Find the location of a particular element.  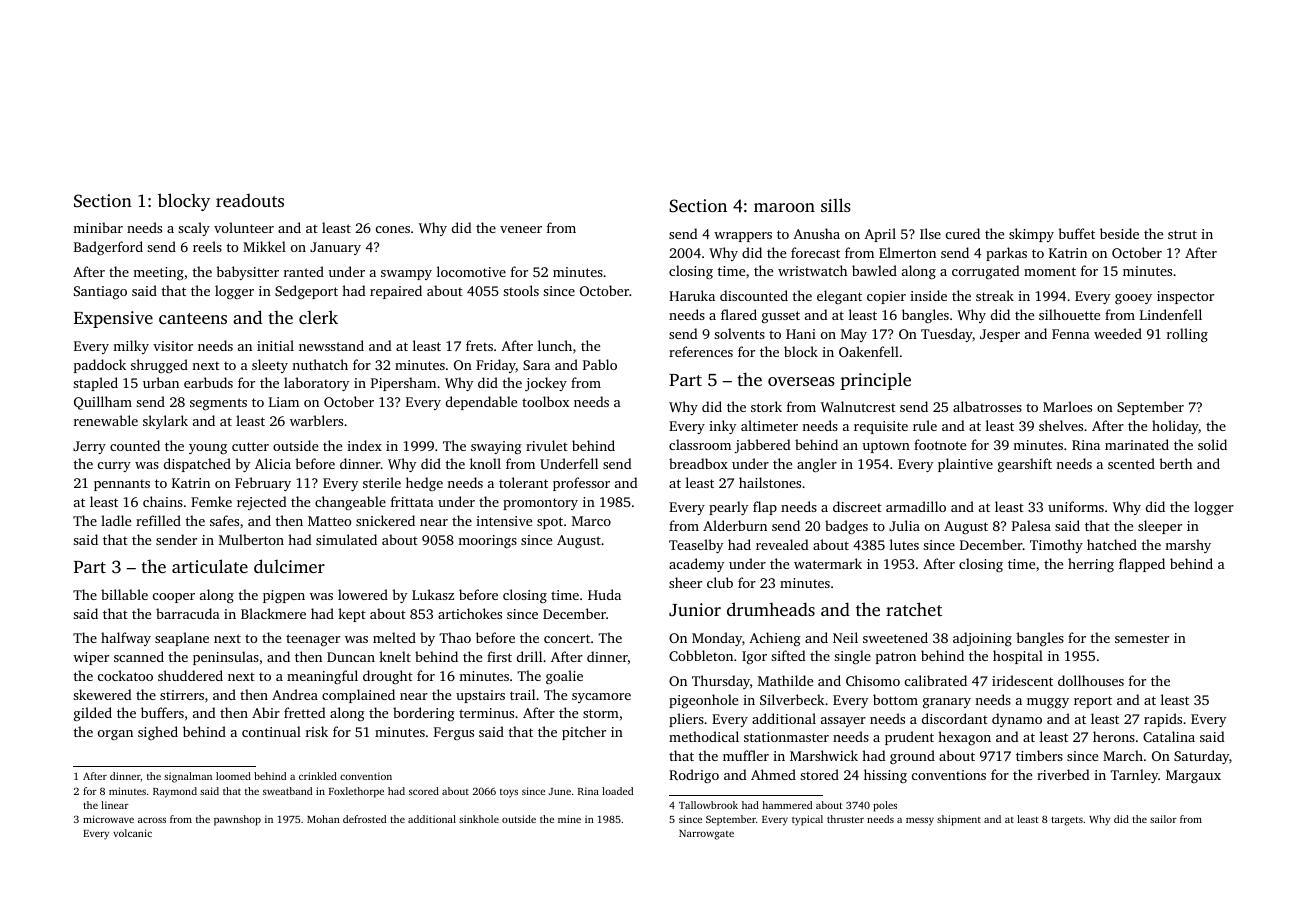

shelves is located at coordinates (1061, 425).
